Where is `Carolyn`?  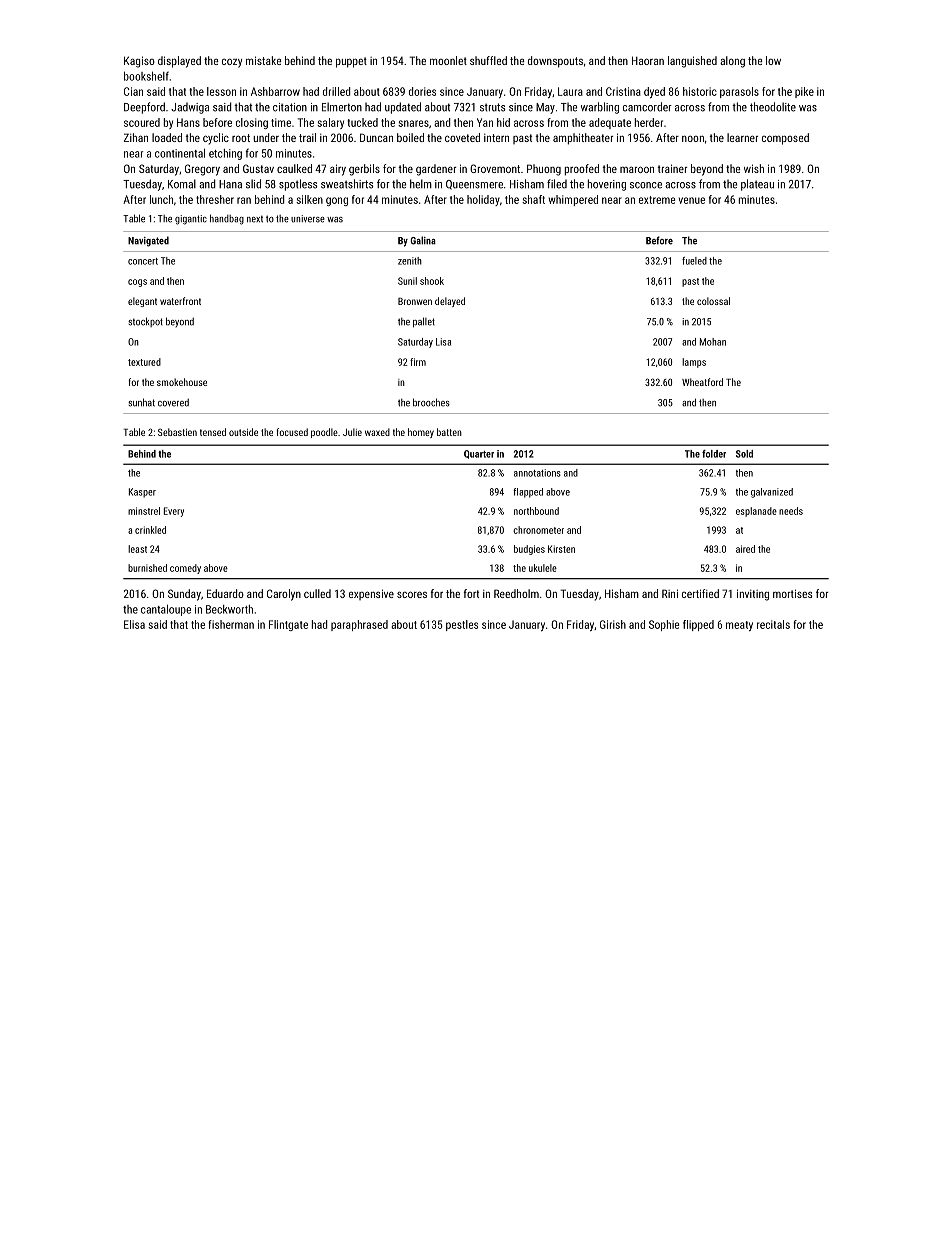
Carolyn is located at coordinates (284, 595).
